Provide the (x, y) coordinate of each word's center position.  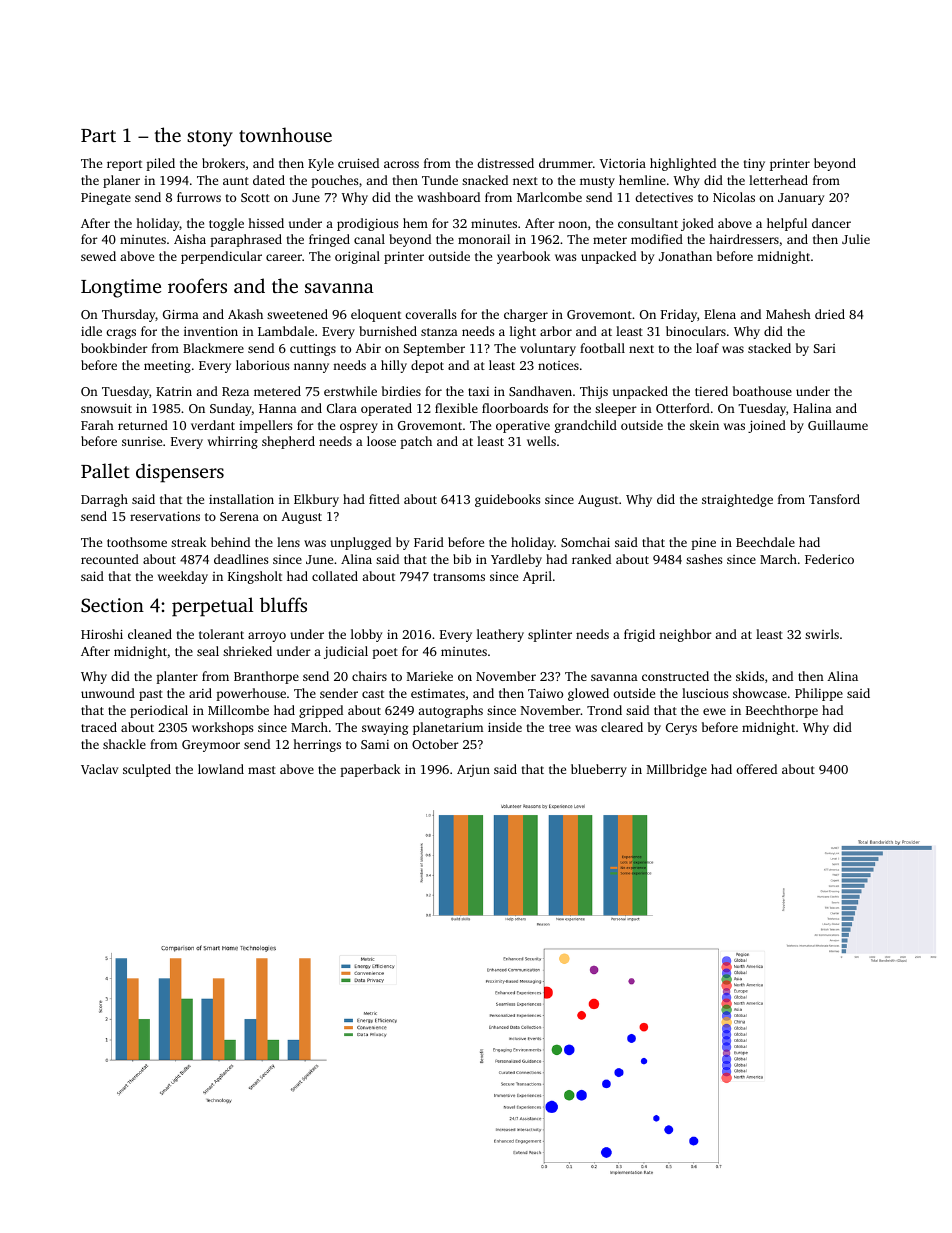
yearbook (523, 257)
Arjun (473, 771)
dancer (831, 223)
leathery (500, 635)
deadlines (241, 559)
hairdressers (744, 239)
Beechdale (765, 542)
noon (572, 224)
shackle (124, 744)
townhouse (285, 134)
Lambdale (286, 331)
